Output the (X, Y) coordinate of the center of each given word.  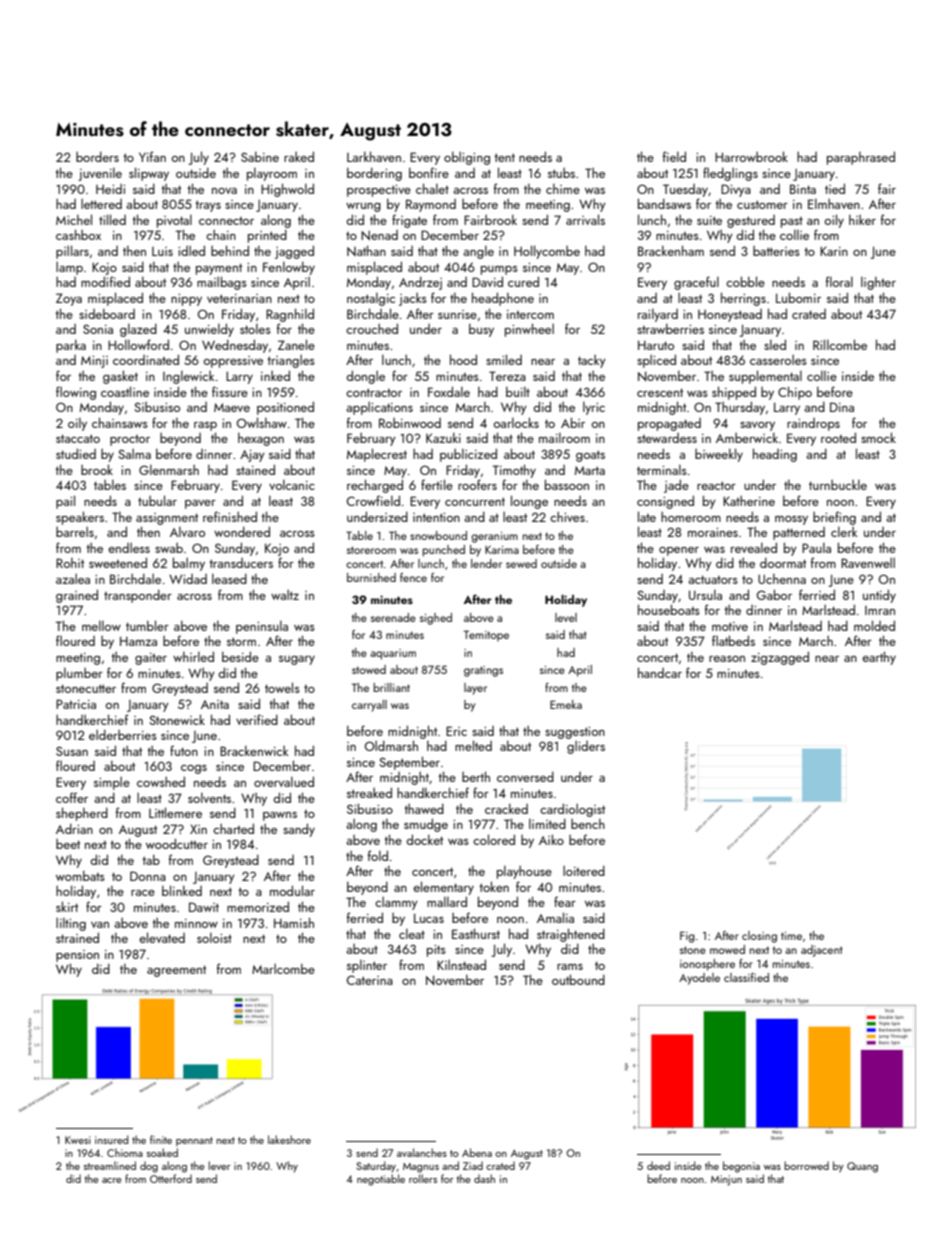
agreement (176, 971)
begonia (741, 1167)
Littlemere (175, 812)
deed (658, 1165)
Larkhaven (374, 156)
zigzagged (780, 658)
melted (473, 745)
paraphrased (861, 158)
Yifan (152, 156)
